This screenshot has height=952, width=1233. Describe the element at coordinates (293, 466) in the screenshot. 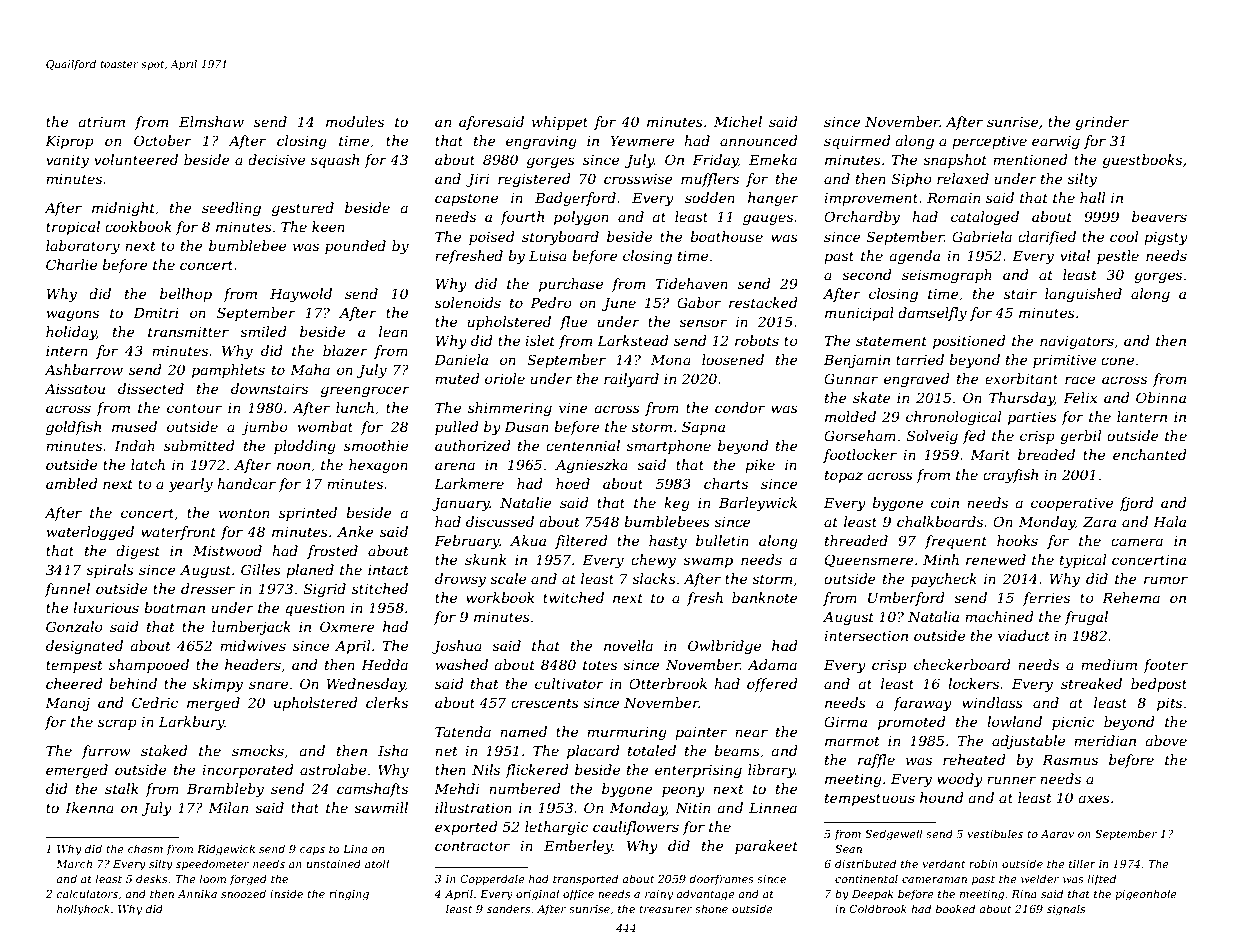

I see `noon` at that location.
